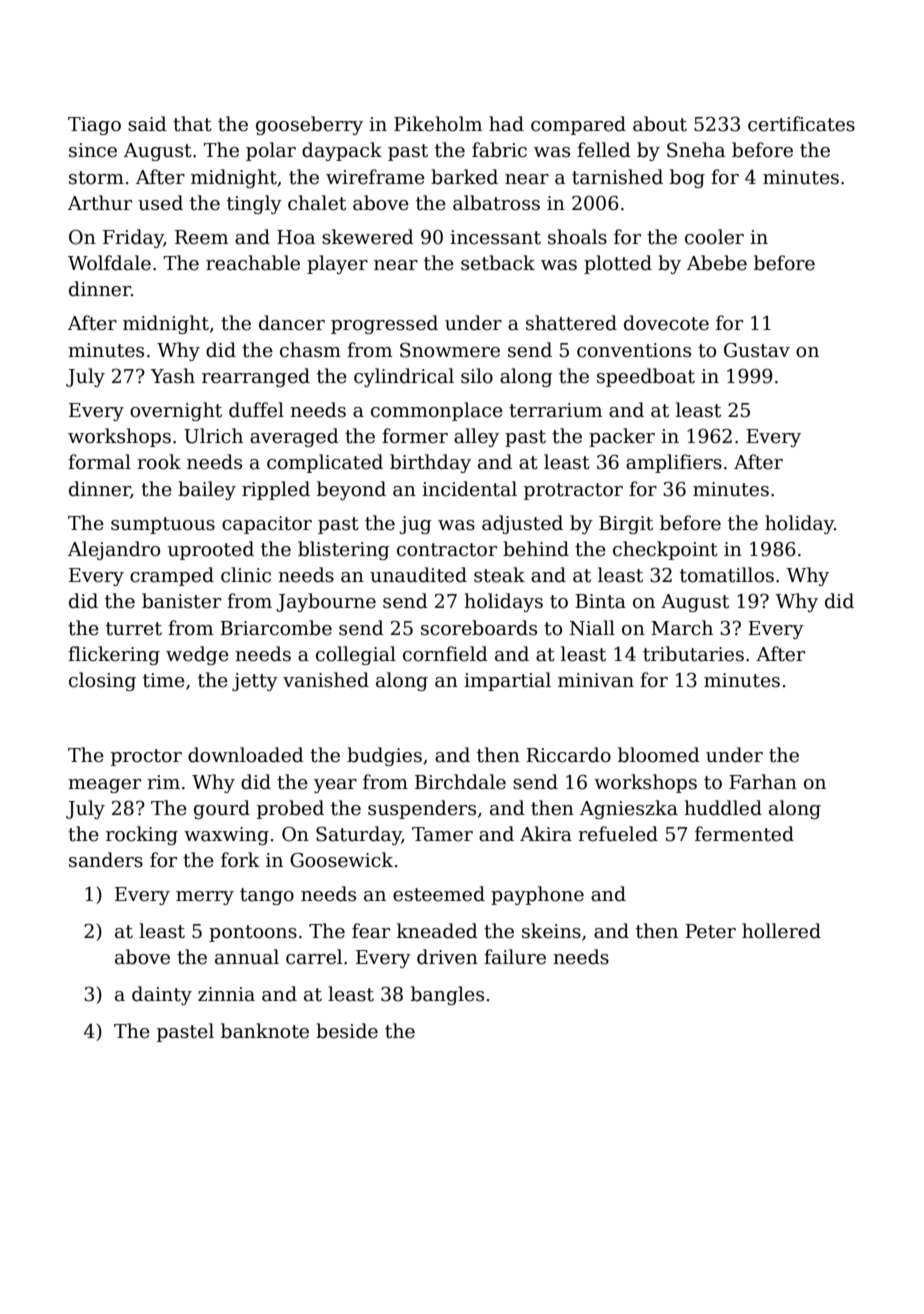 This screenshot has width=924, height=1314. What do you see at coordinates (727, 575) in the screenshot?
I see `tomatillos` at bounding box center [727, 575].
